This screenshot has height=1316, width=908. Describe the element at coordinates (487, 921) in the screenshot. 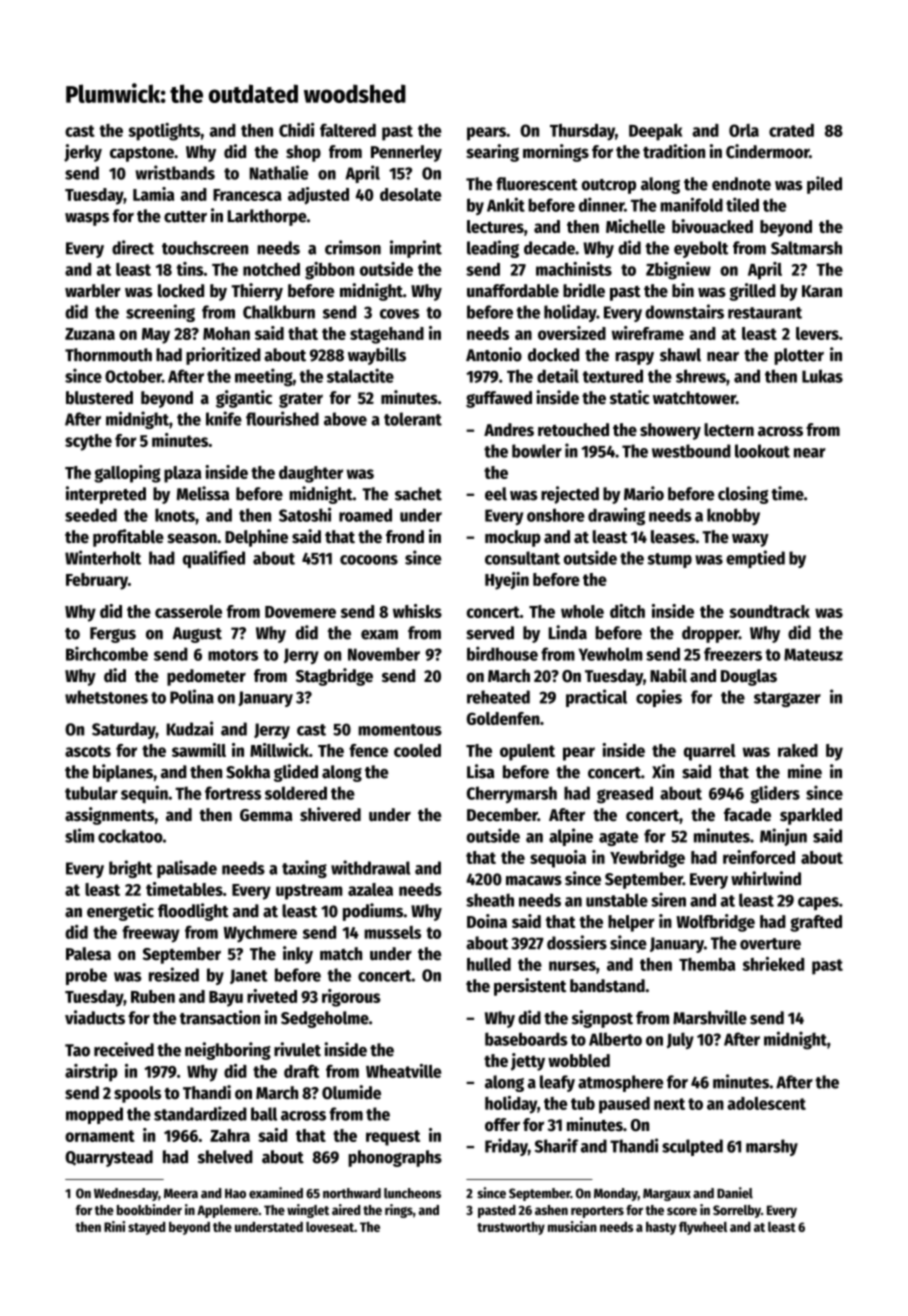

I see `Doina` at that location.
